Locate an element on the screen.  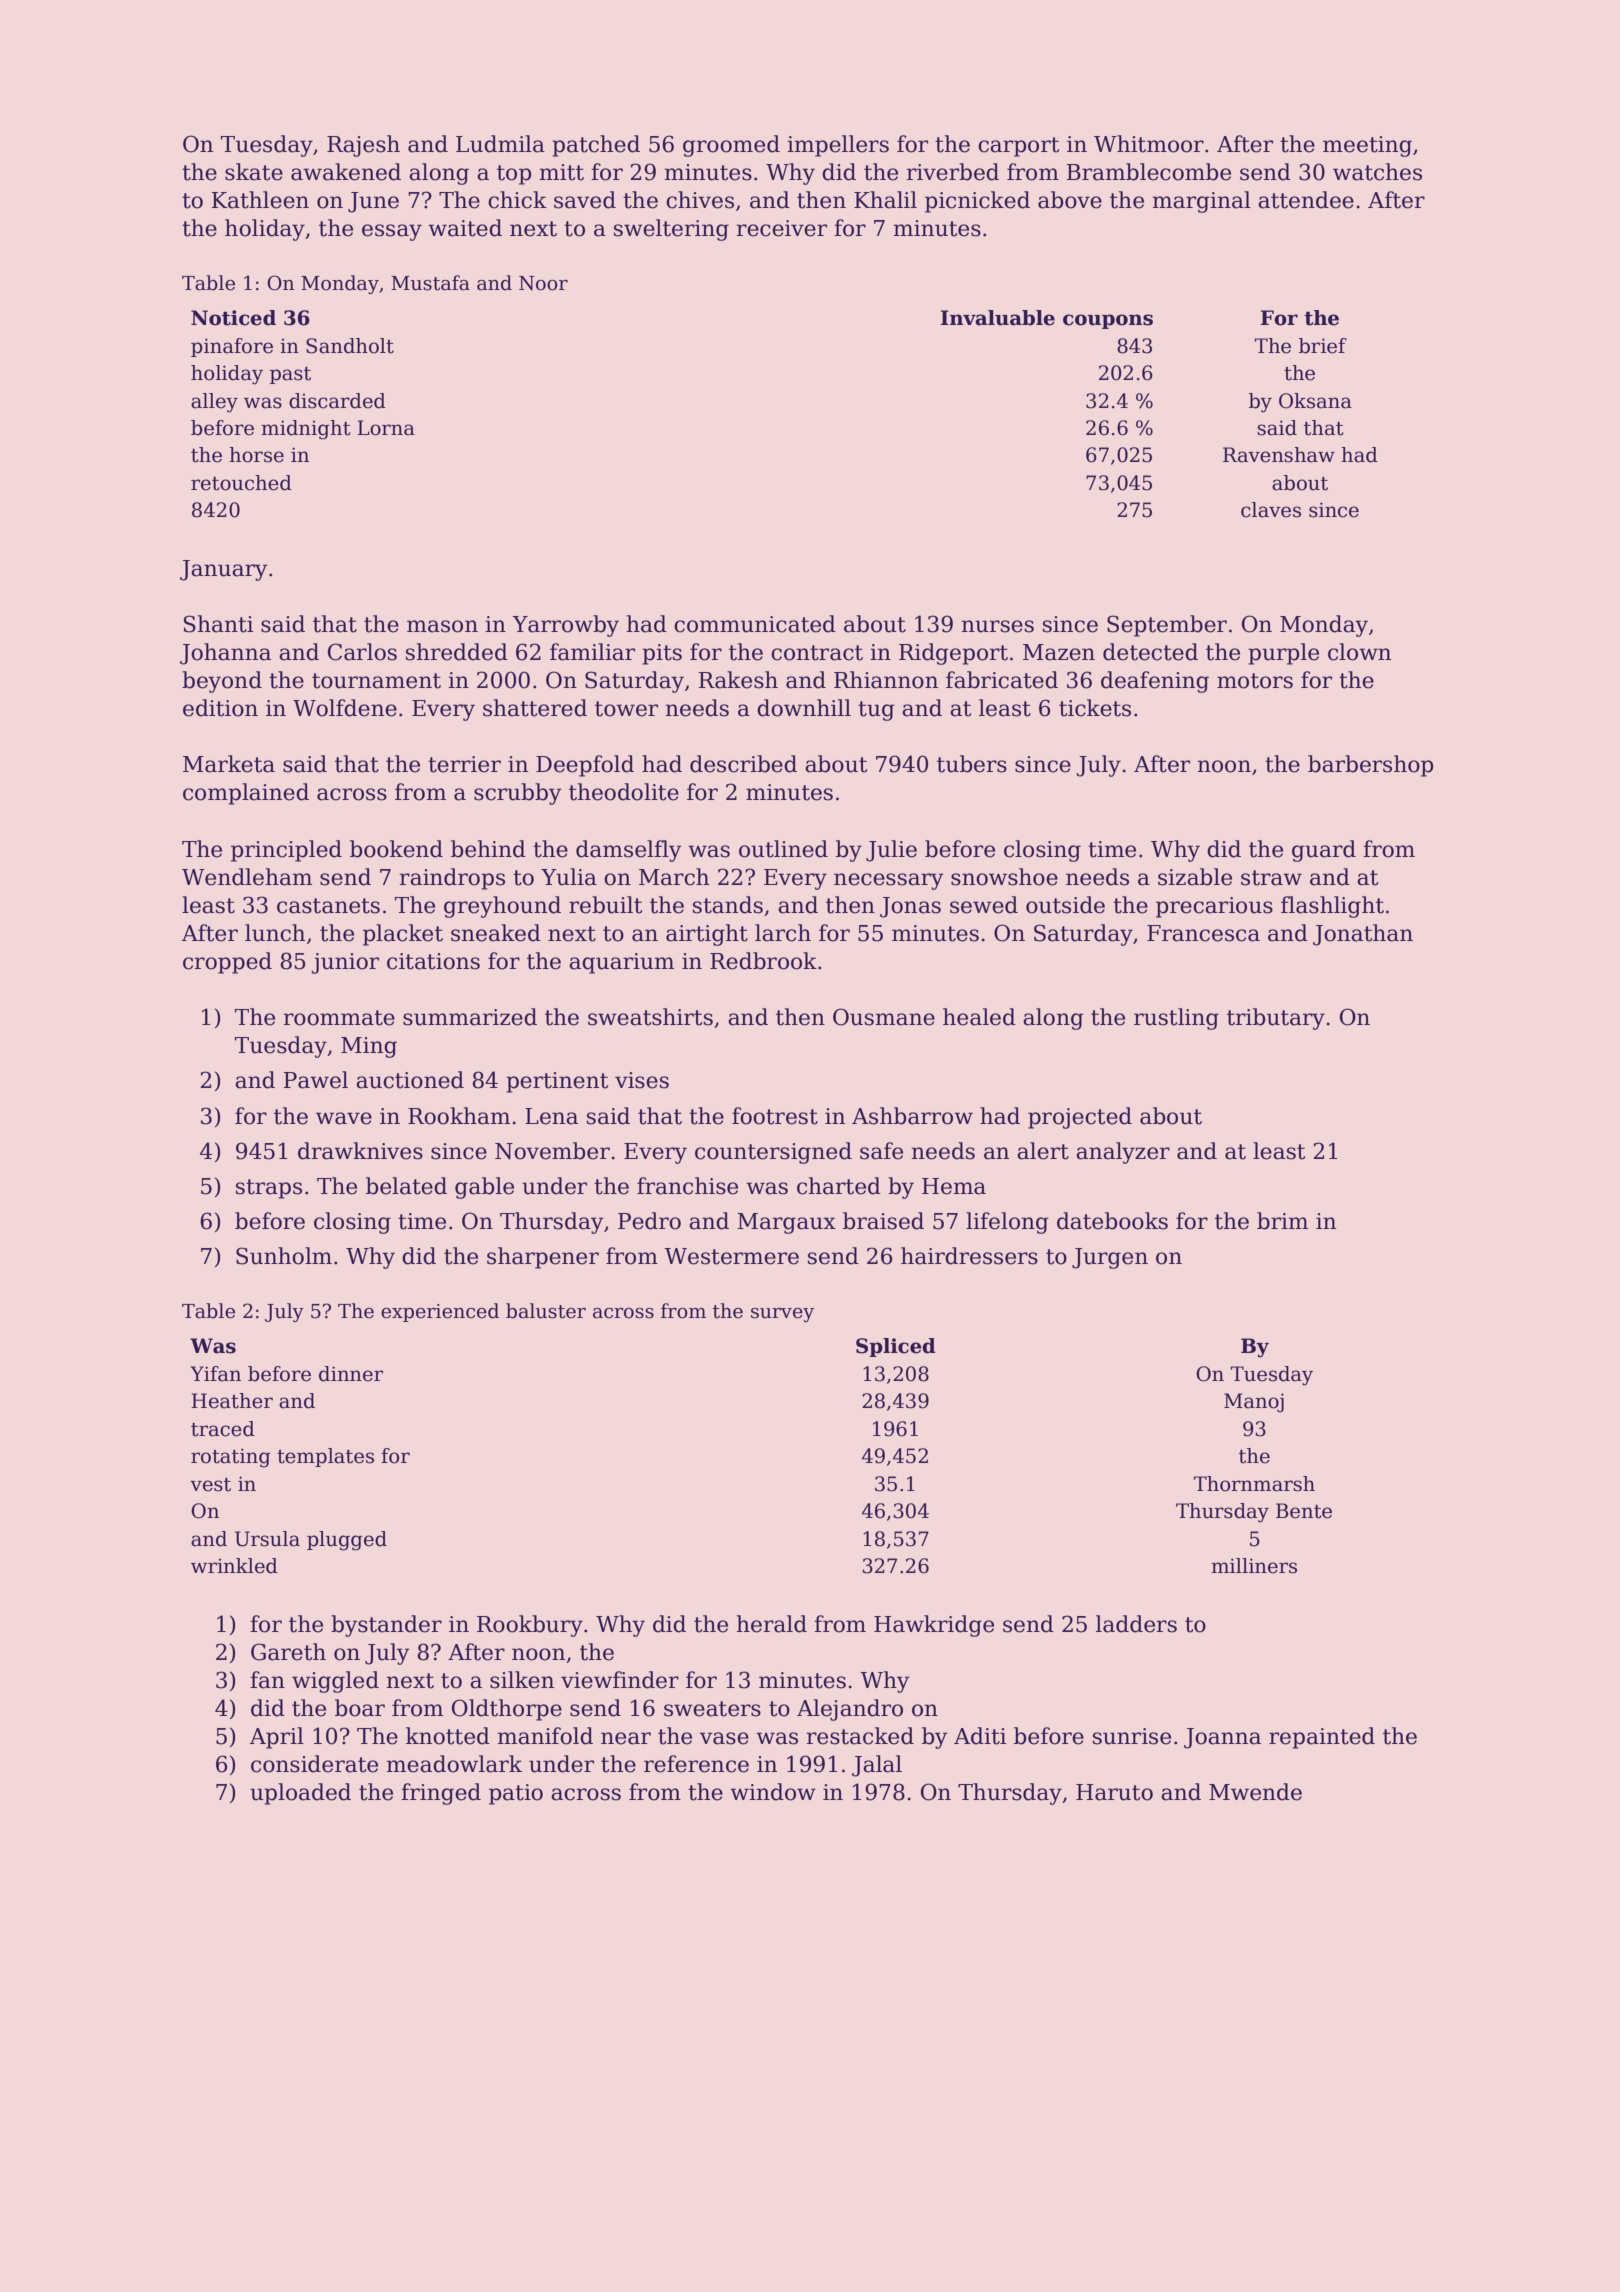
Pawel is located at coordinates (316, 1080).
